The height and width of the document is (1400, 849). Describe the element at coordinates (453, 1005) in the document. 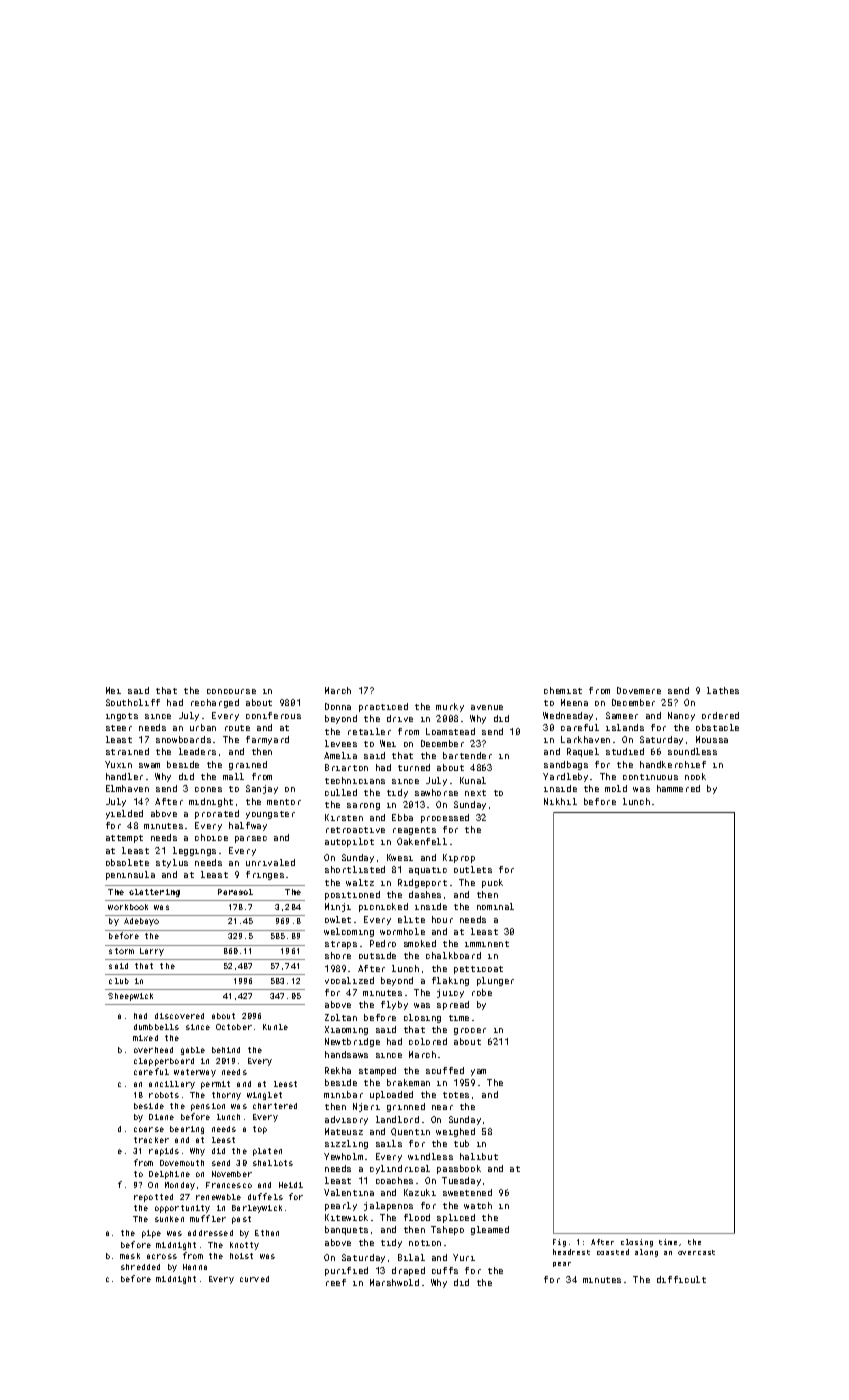

I see `spread` at that location.
